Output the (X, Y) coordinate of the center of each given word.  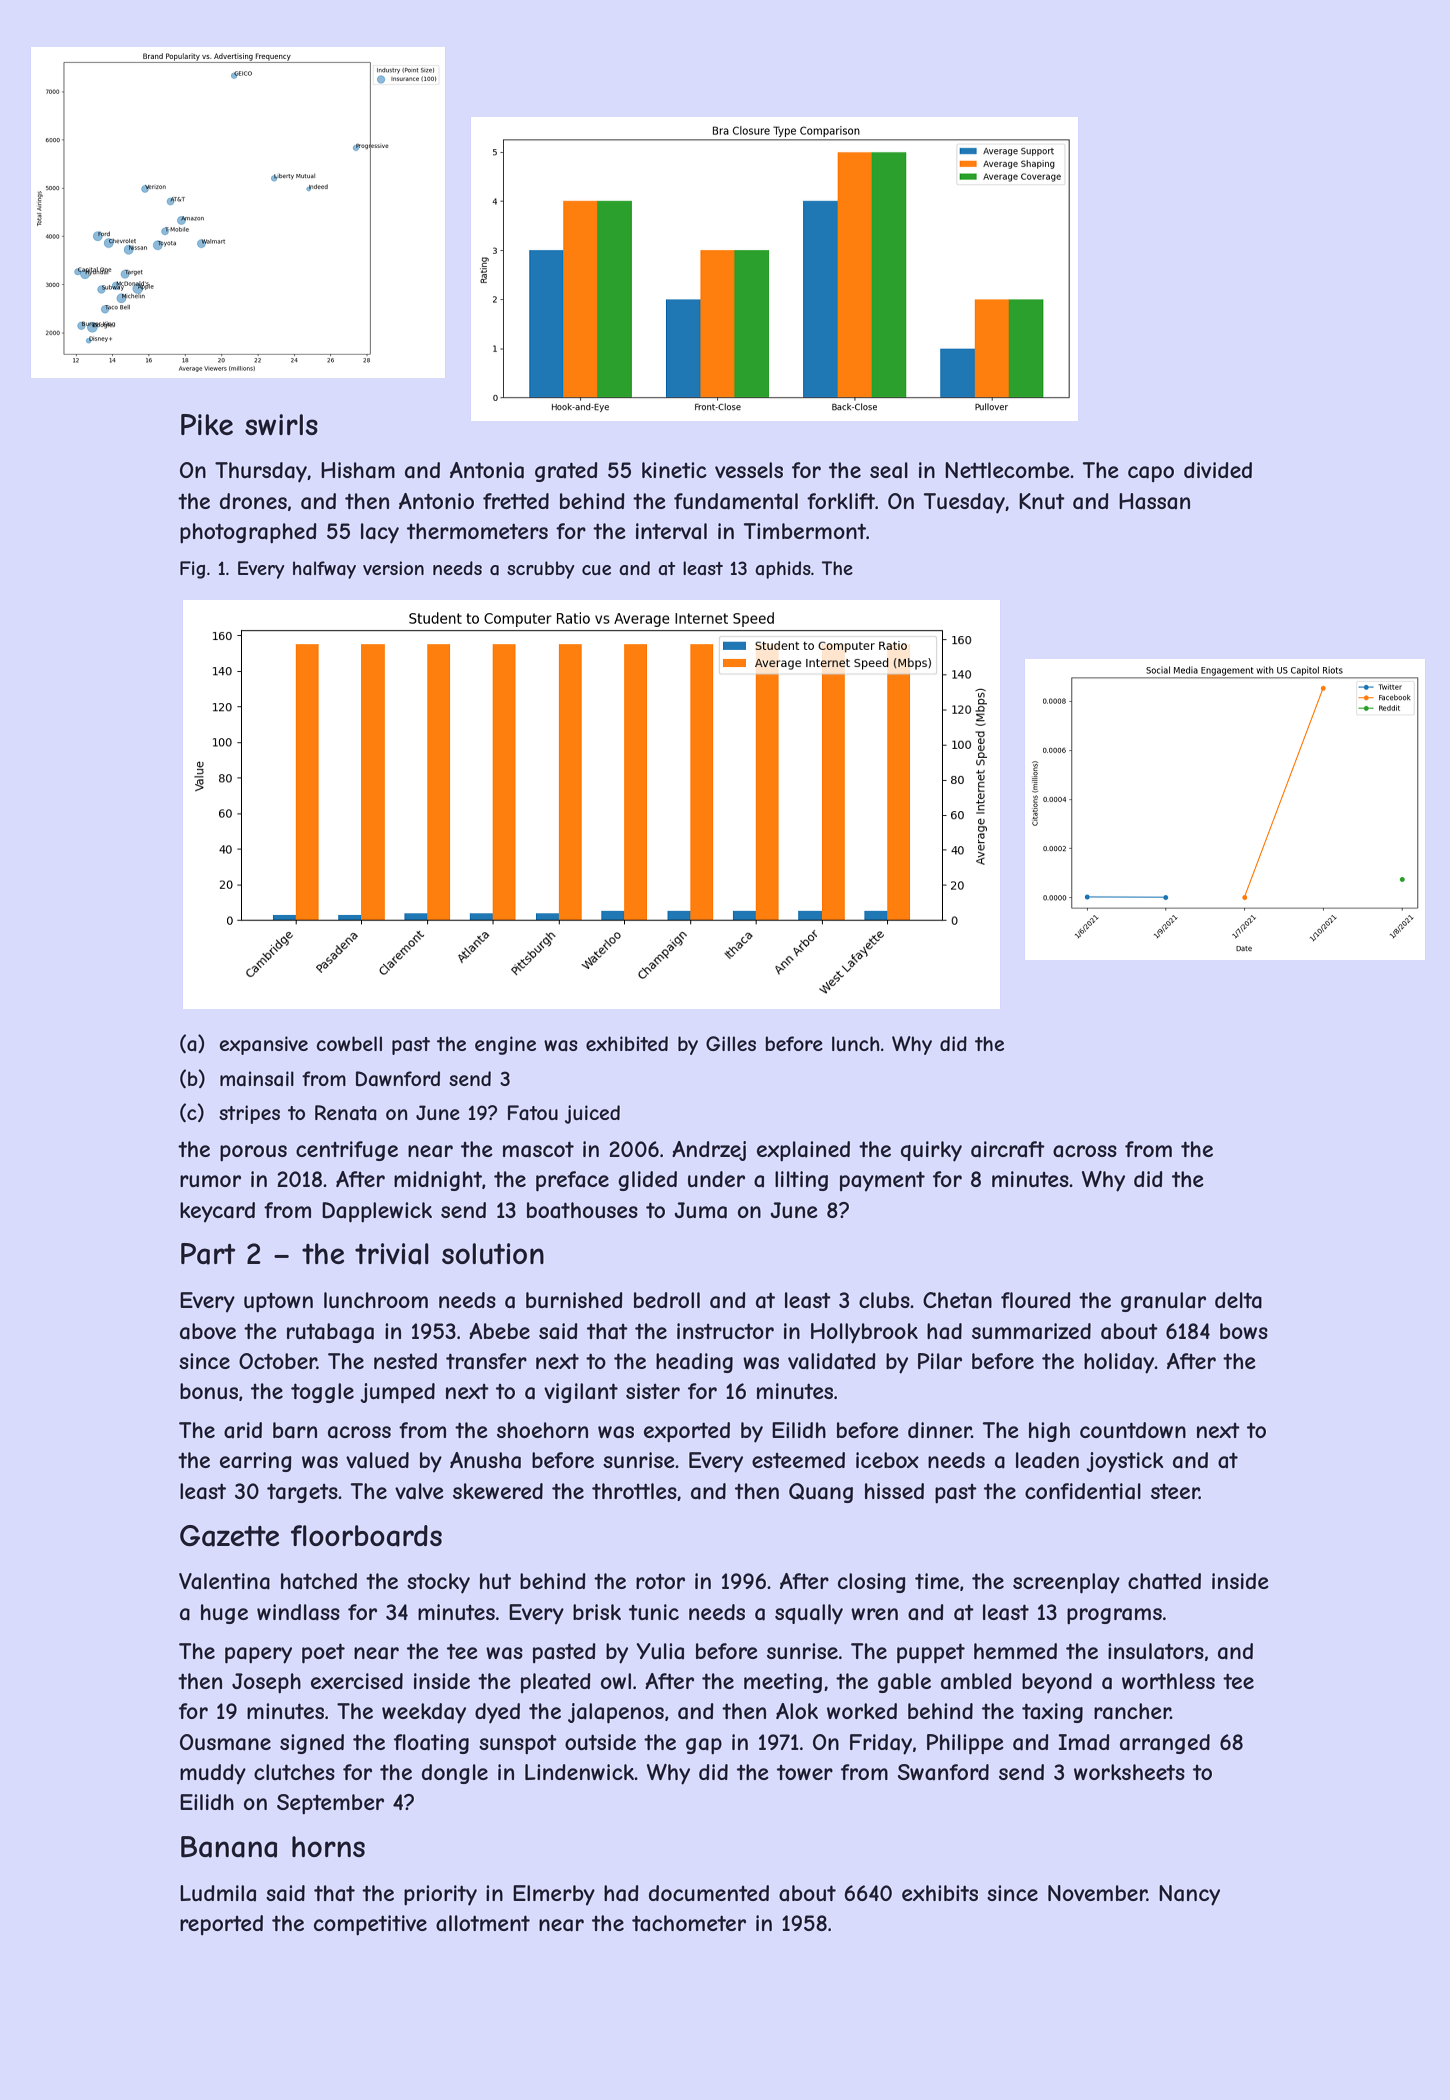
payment (882, 1181)
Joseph (266, 1683)
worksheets (1129, 1772)
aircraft (1008, 1149)
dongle (455, 1774)
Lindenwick (580, 1772)
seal (889, 470)
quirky (931, 1151)
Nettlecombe (1007, 470)
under (716, 1179)
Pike (207, 424)
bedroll (667, 1300)
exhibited (627, 1043)
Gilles (731, 1043)
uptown (278, 1302)
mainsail (257, 1079)
